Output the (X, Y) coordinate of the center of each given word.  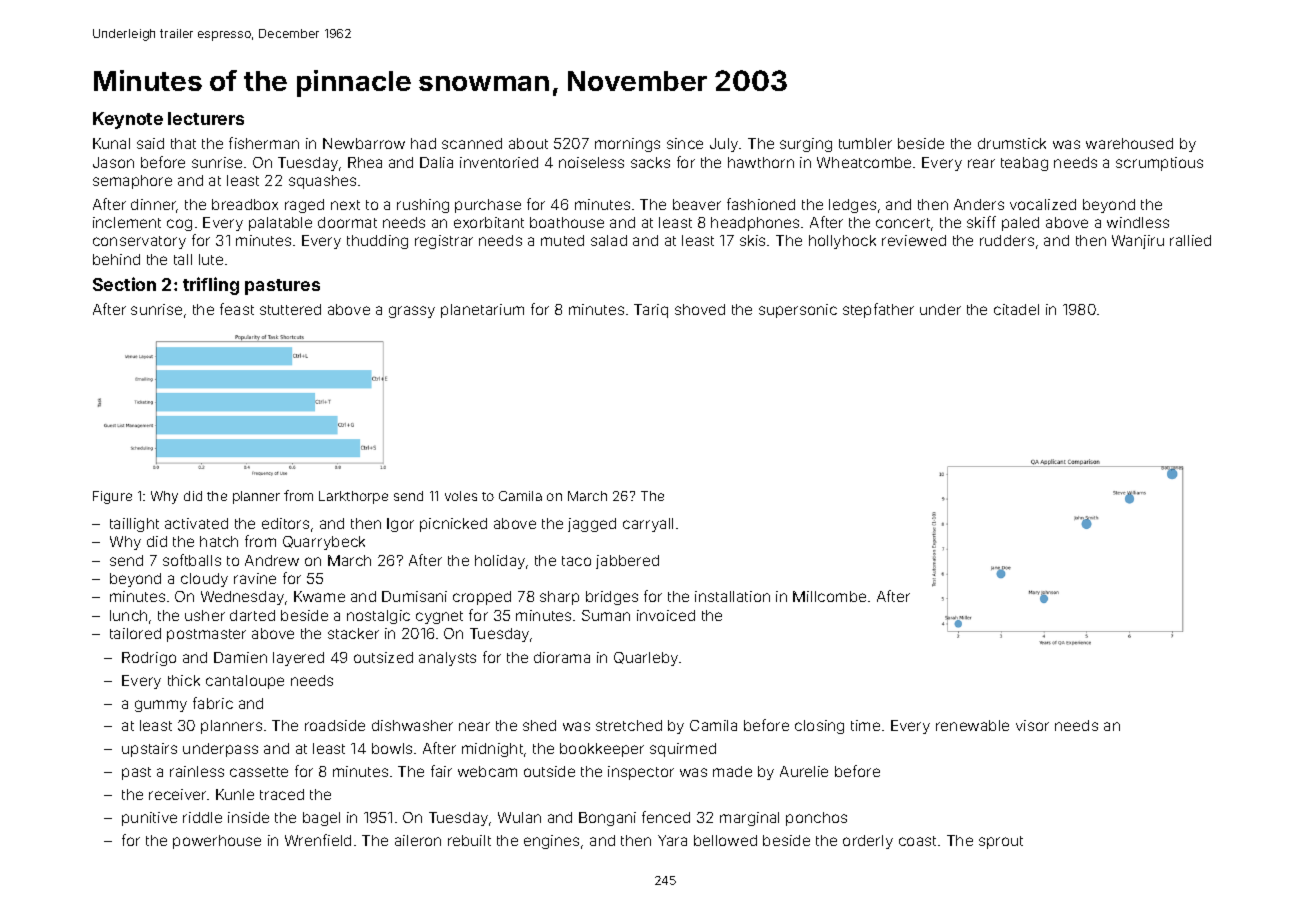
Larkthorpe (353, 497)
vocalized (1043, 204)
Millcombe (829, 596)
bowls (392, 748)
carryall (648, 525)
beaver (697, 204)
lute (211, 259)
